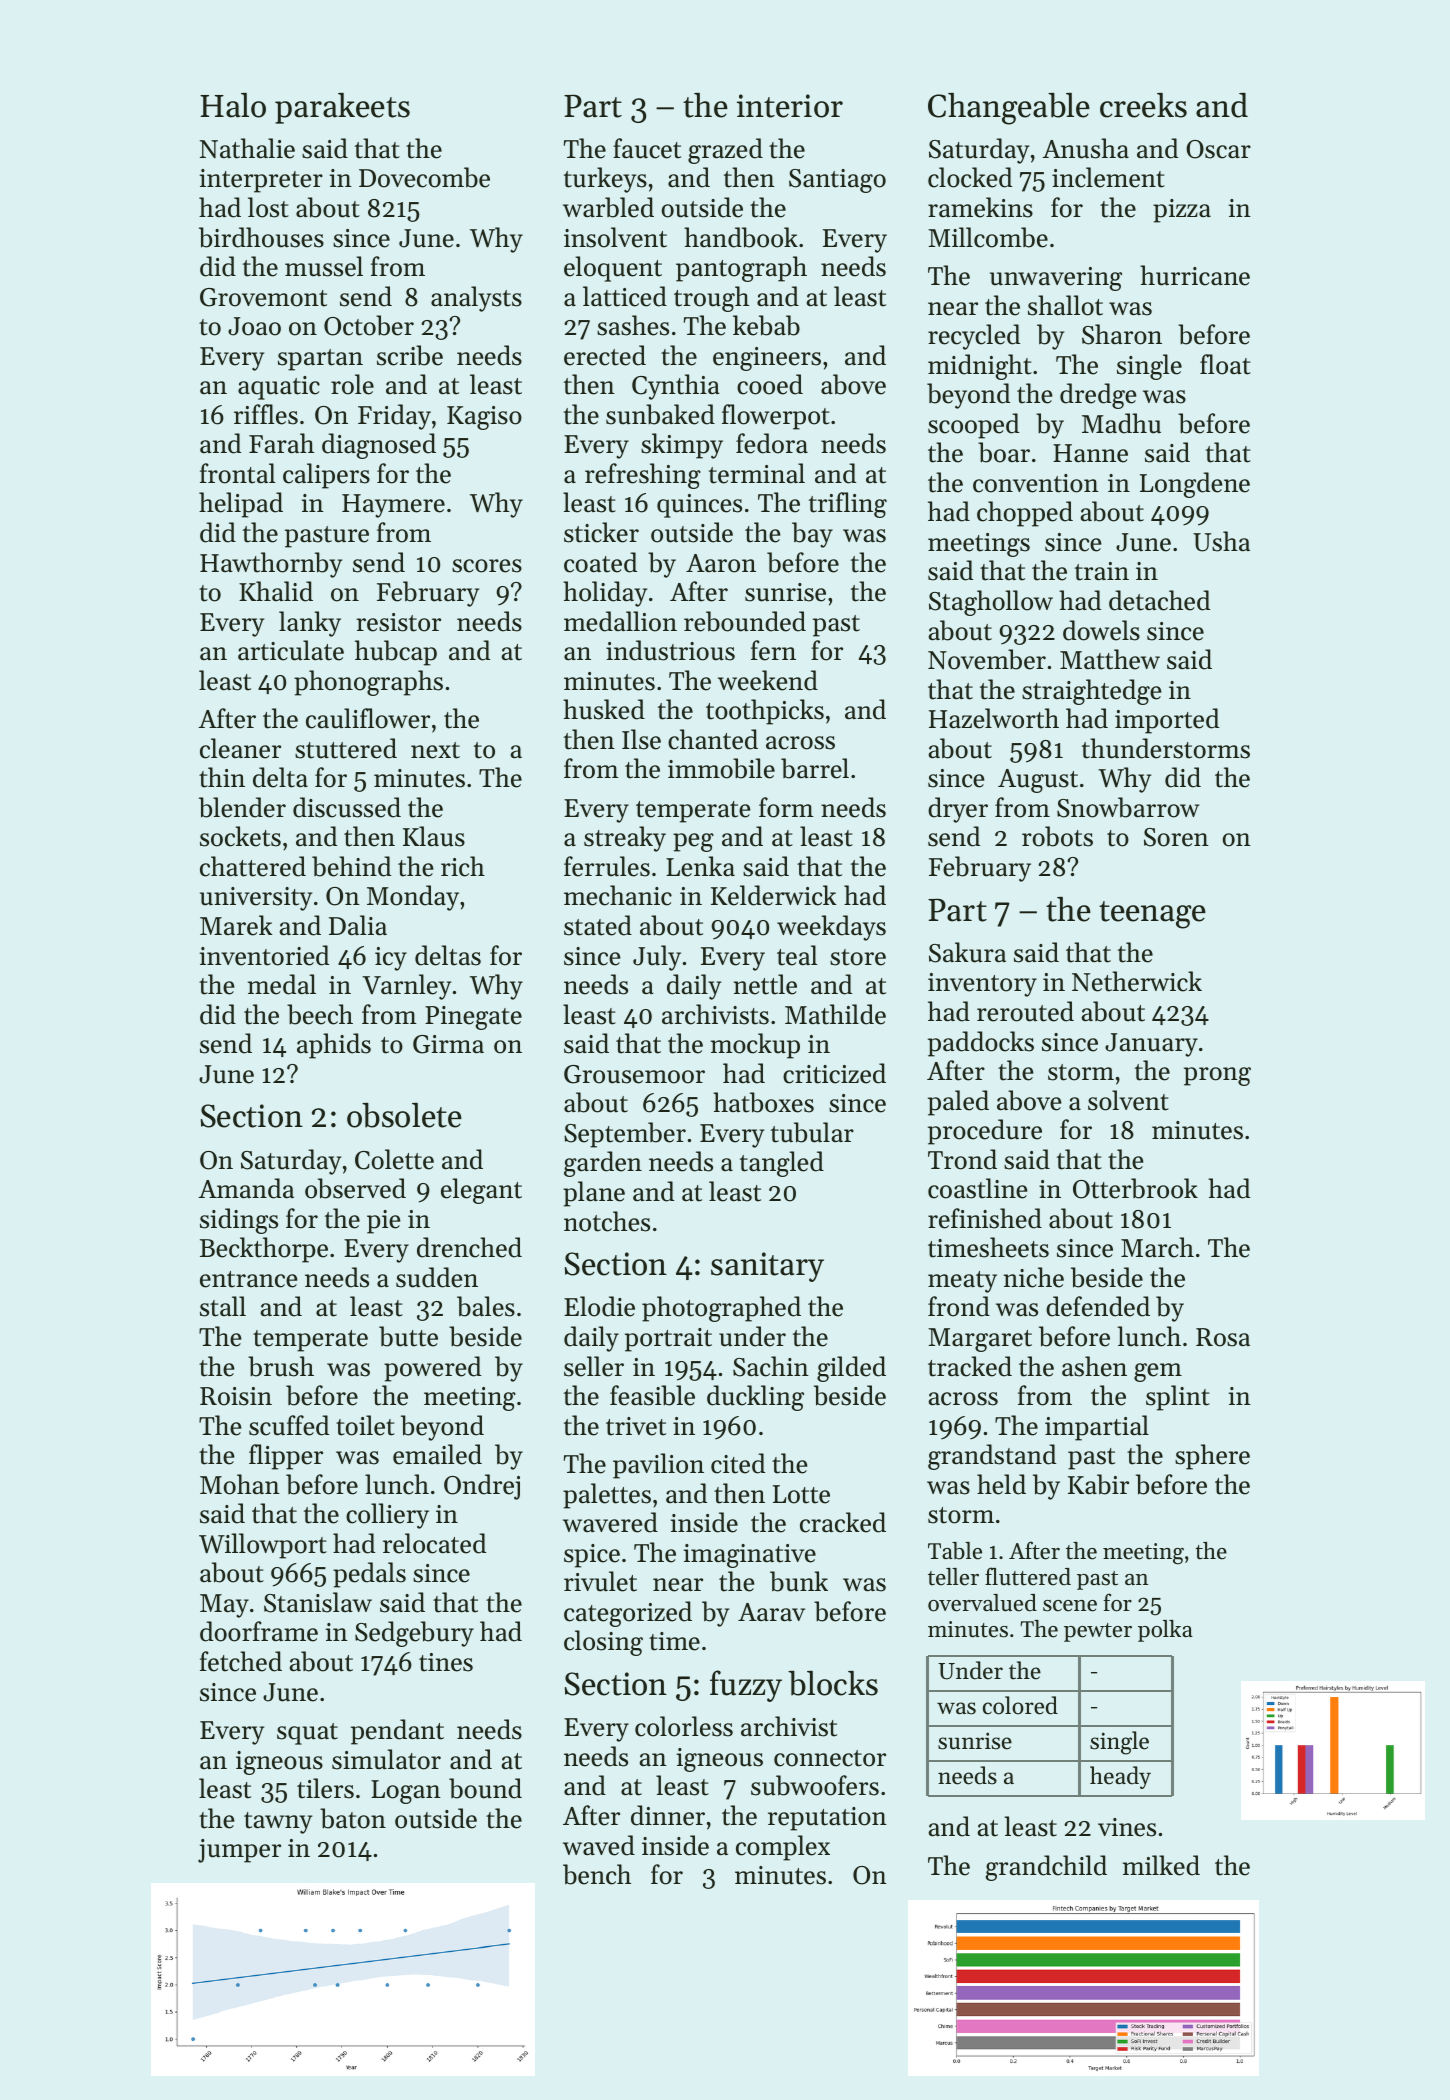 The width and height of the image is (1450, 2100). I want to click on portrait, so click(668, 1340).
